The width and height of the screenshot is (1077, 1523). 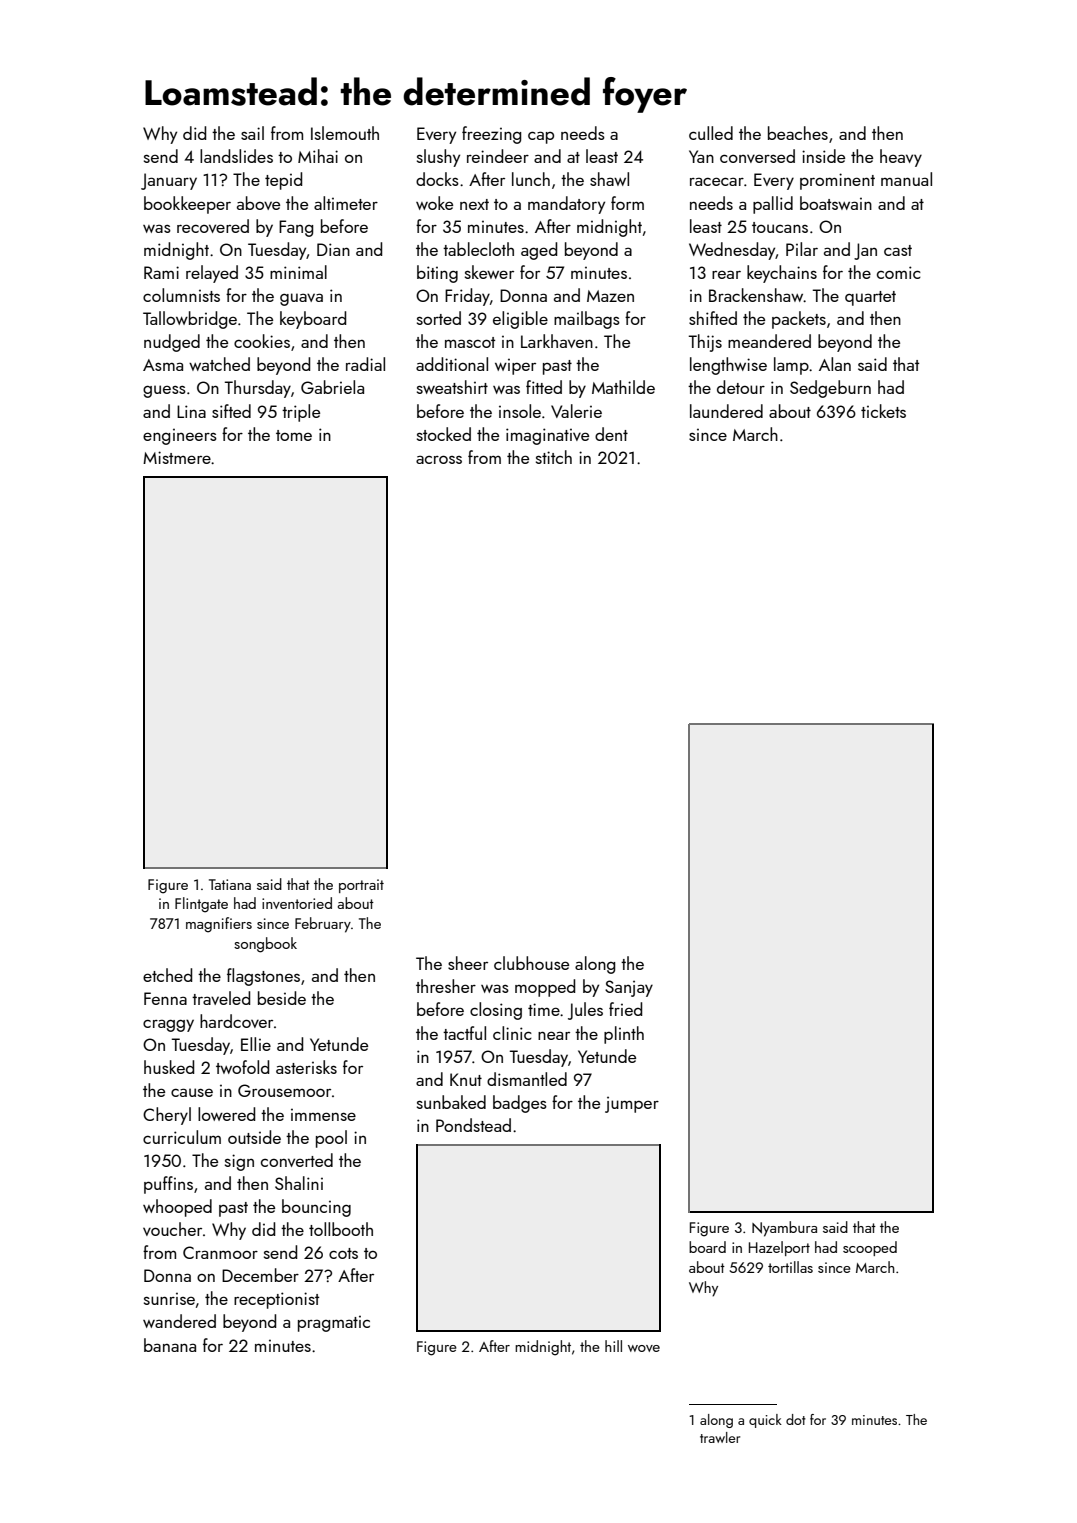 I want to click on pragmatic, so click(x=334, y=1324).
